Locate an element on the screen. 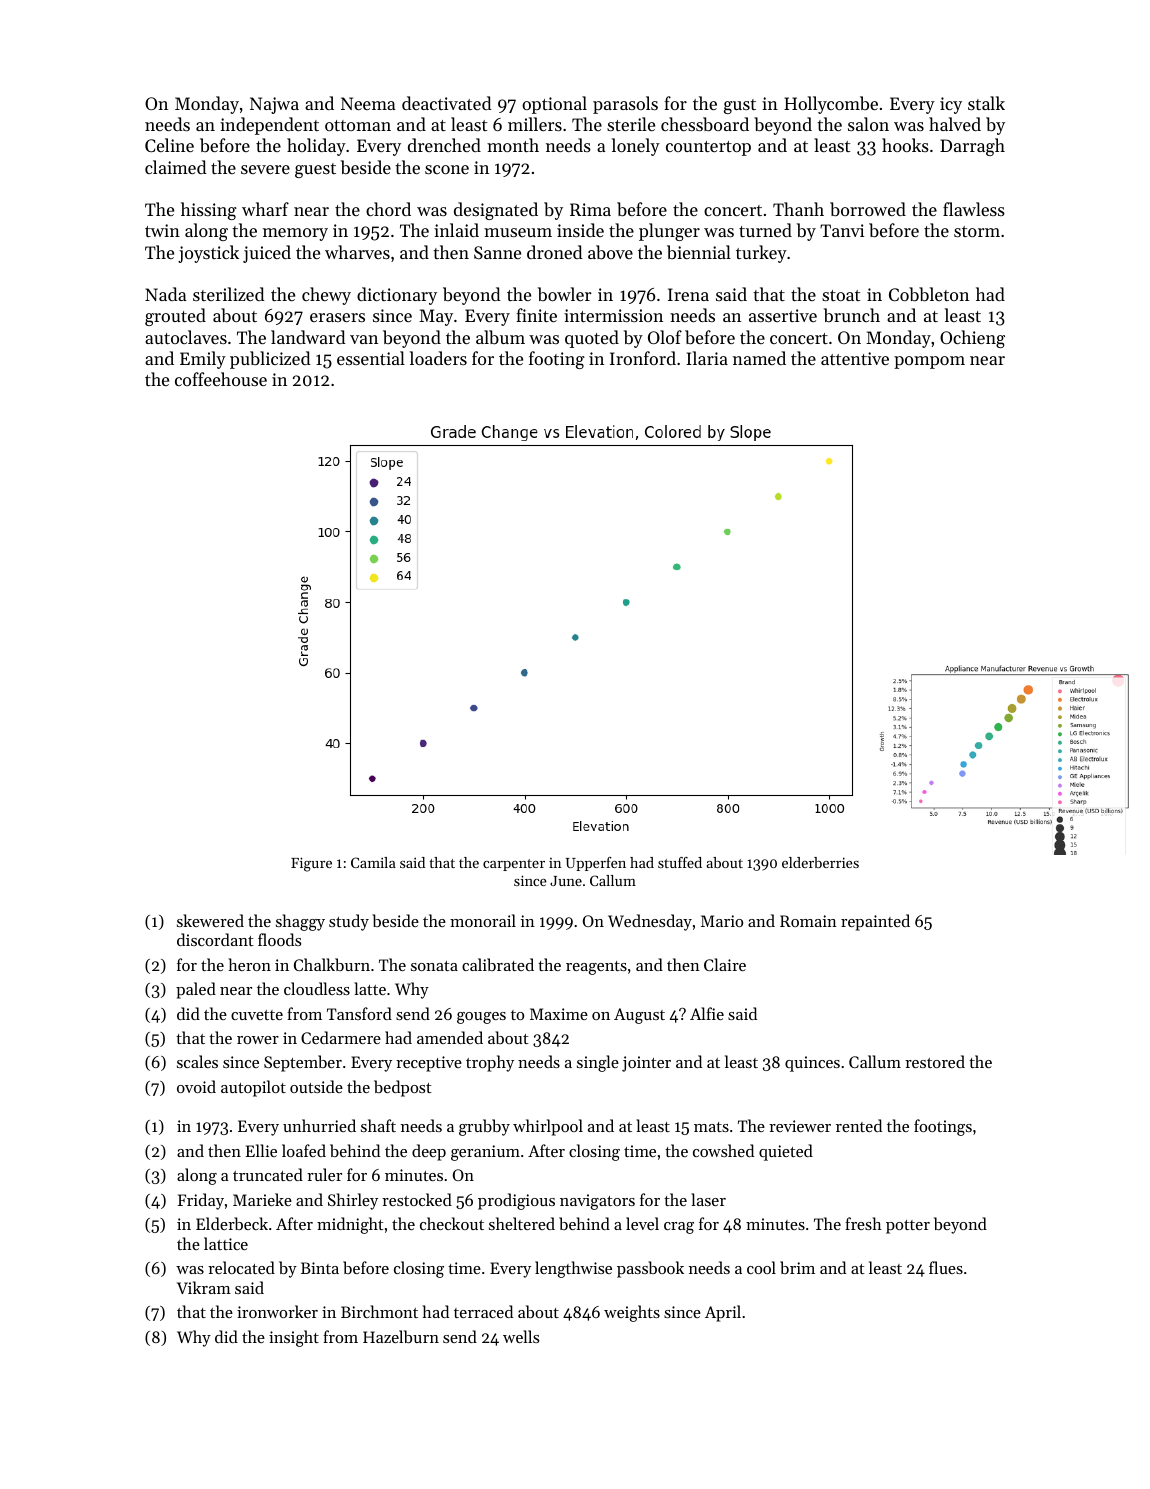 This screenshot has width=1150, height=1489. Thanh is located at coordinates (798, 209).
